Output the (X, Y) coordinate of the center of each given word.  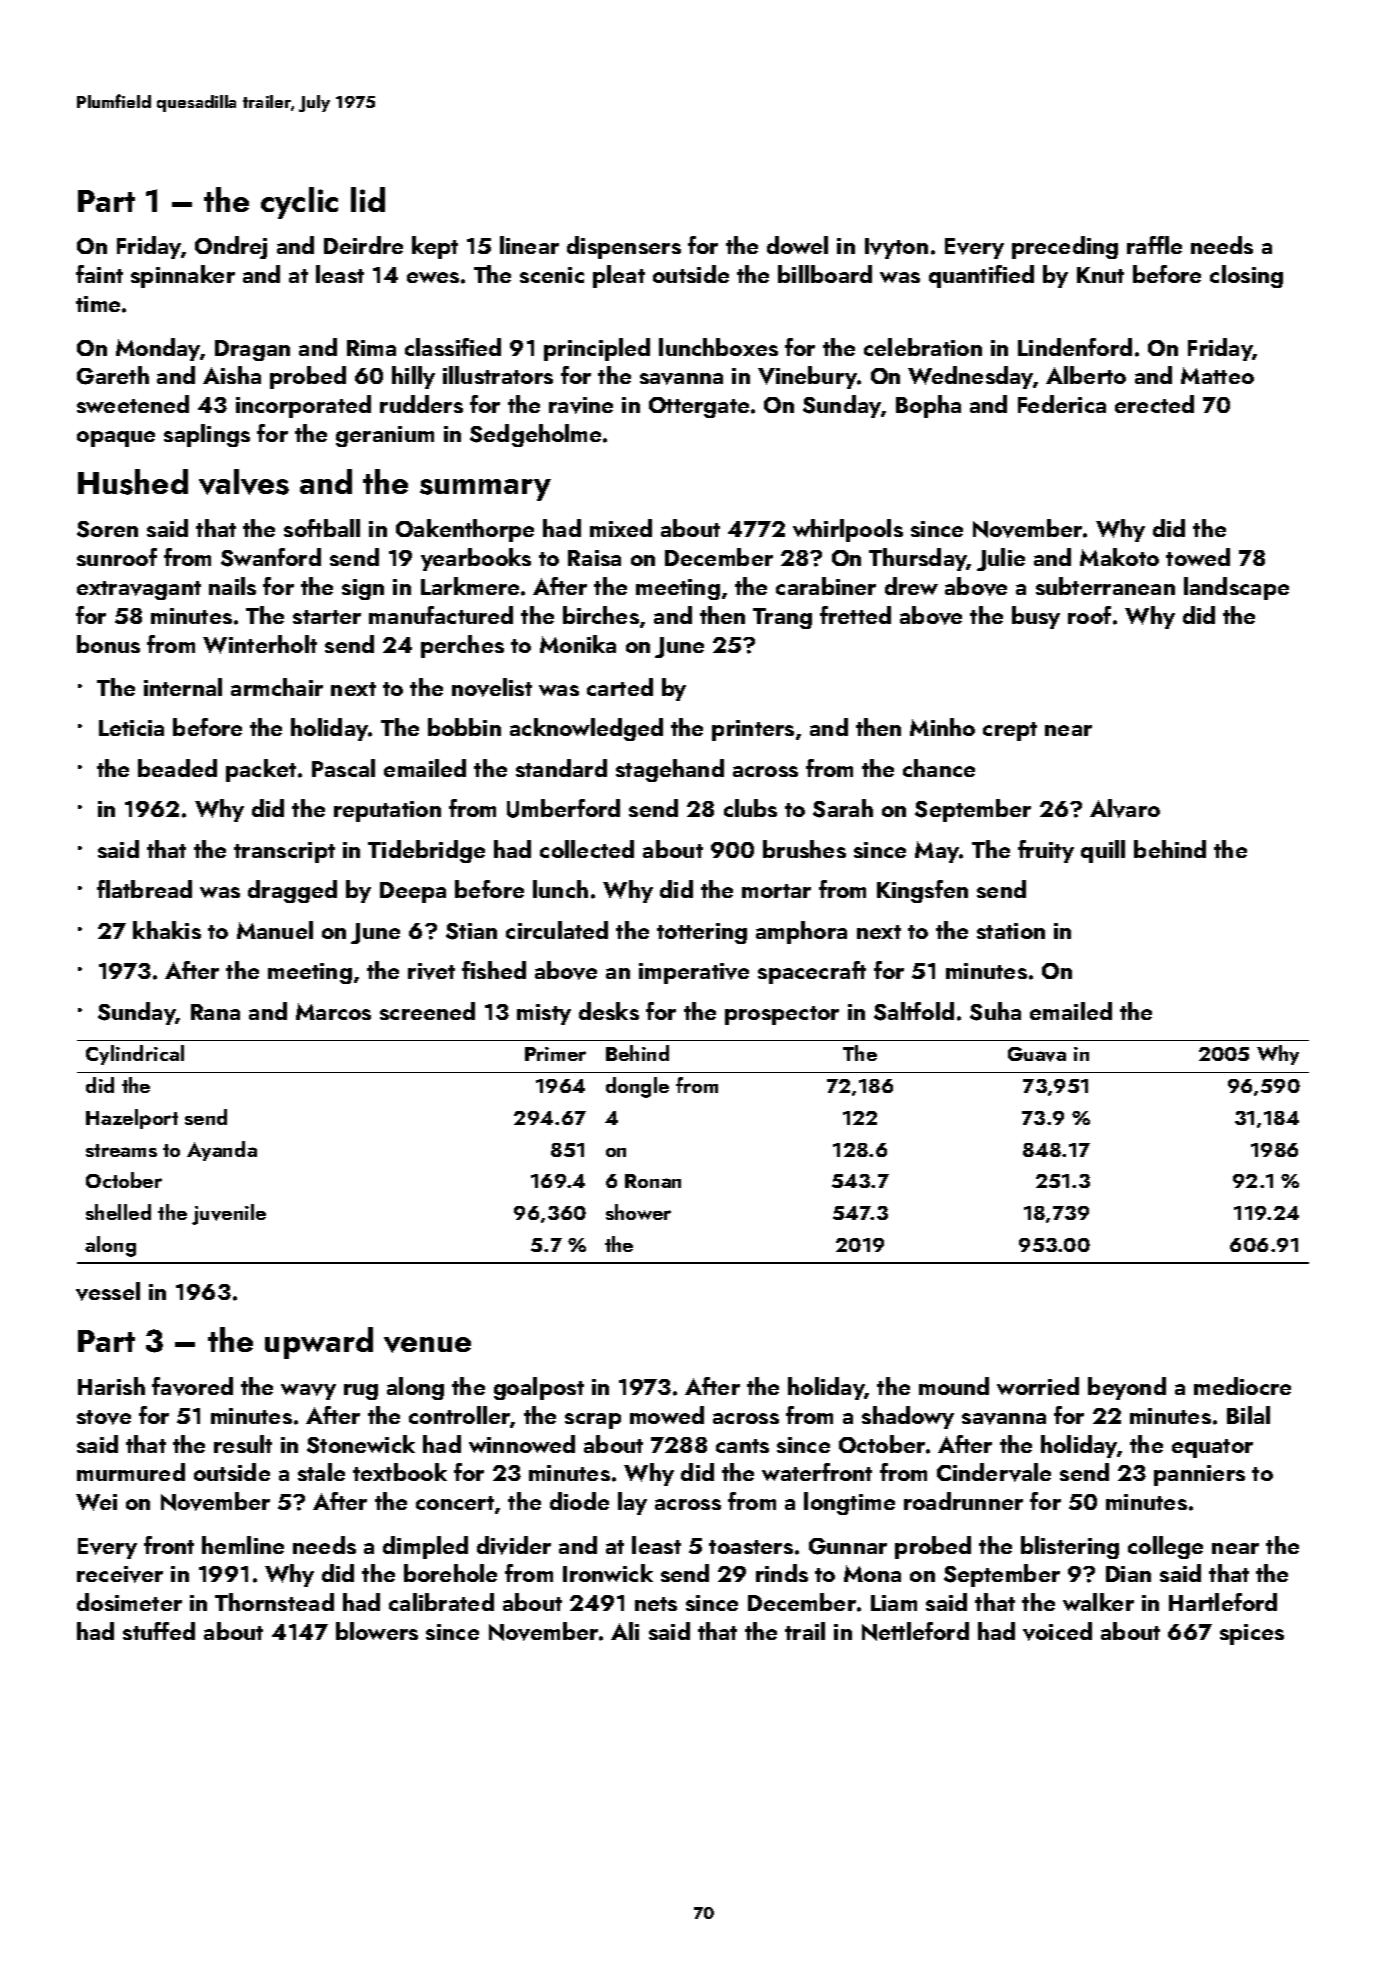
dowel (797, 245)
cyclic (299, 203)
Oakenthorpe (465, 530)
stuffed (159, 1631)
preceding (1065, 247)
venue (427, 1345)
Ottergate (699, 407)
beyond (1127, 1388)
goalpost (539, 1388)
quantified (981, 276)
